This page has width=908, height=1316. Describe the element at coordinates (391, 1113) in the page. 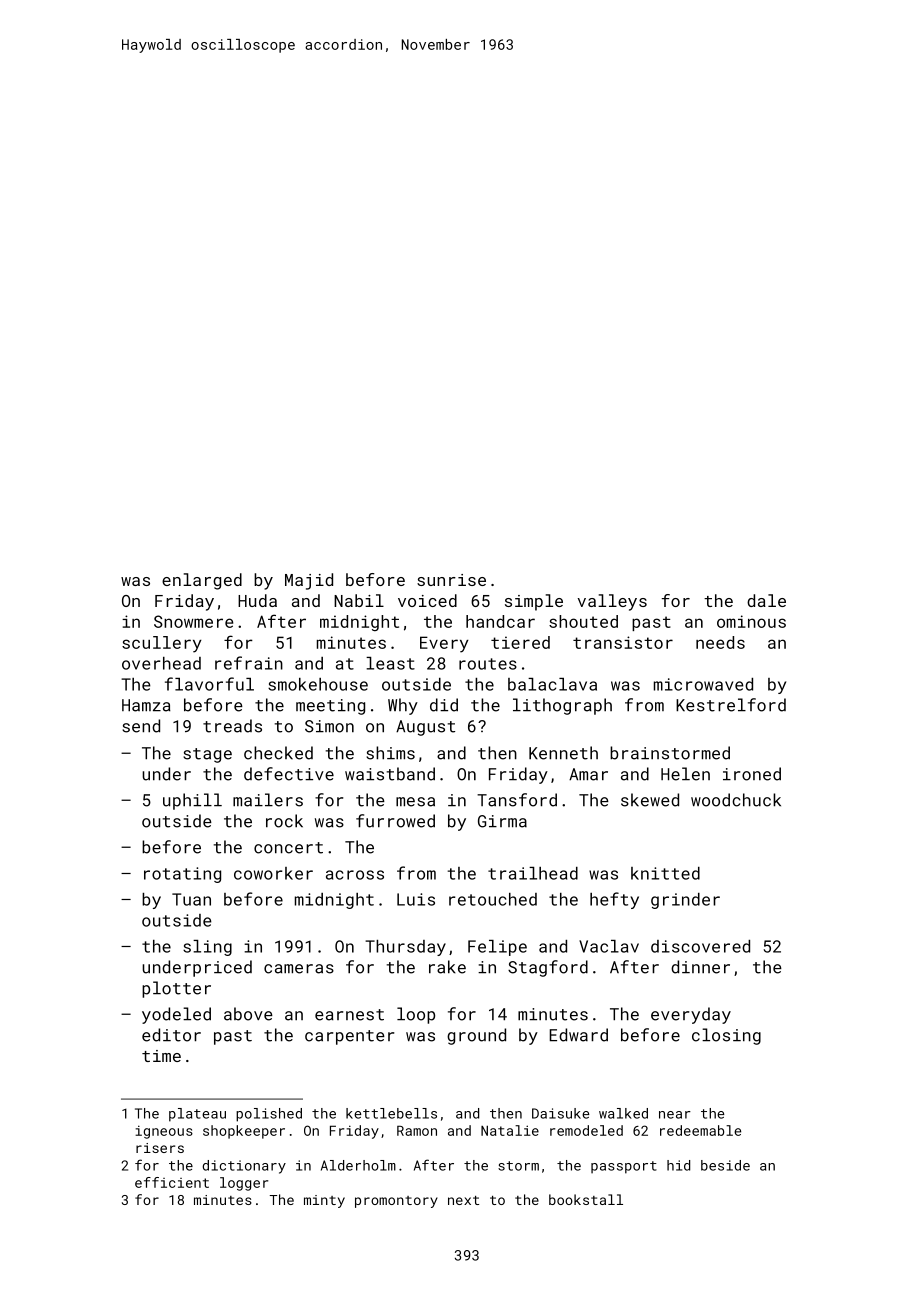

I see `kettlebells` at that location.
